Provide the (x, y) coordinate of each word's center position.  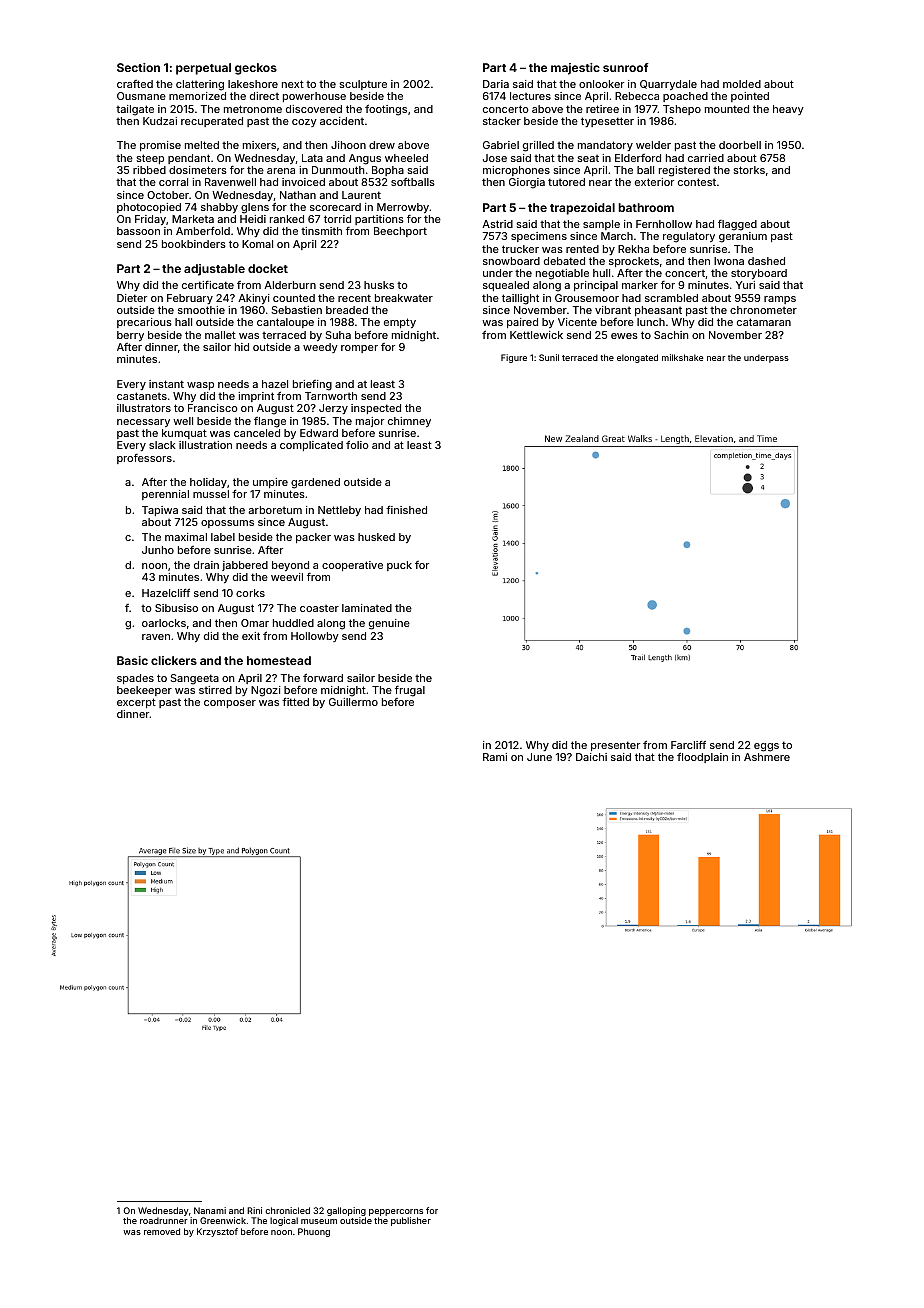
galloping (346, 1211)
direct (264, 96)
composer (230, 704)
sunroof (626, 67)
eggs (766, 747)
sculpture (363, 85)
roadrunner (164, 1220)
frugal (410, 691)
